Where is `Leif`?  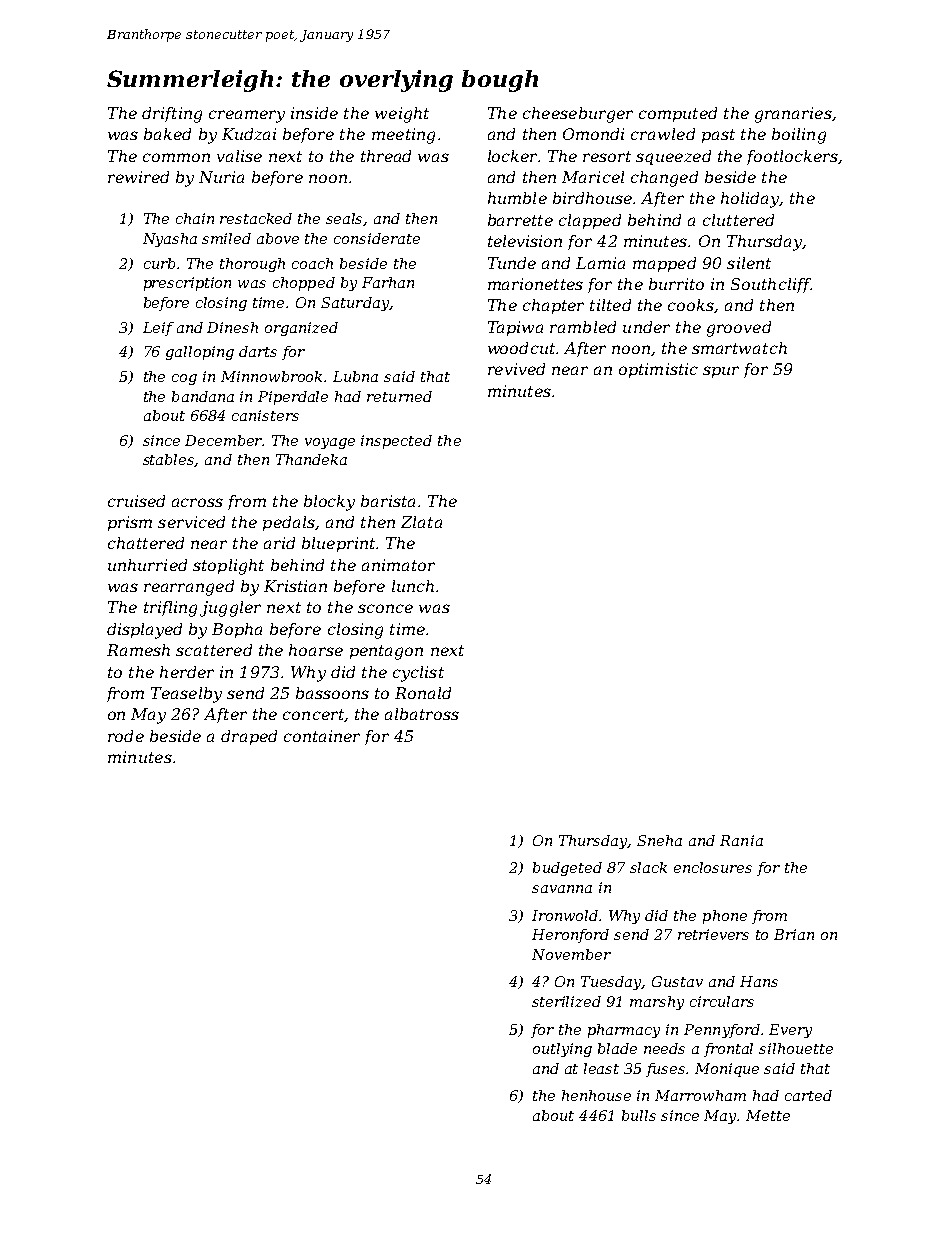 Leif is located at coordinates (158, 329).
